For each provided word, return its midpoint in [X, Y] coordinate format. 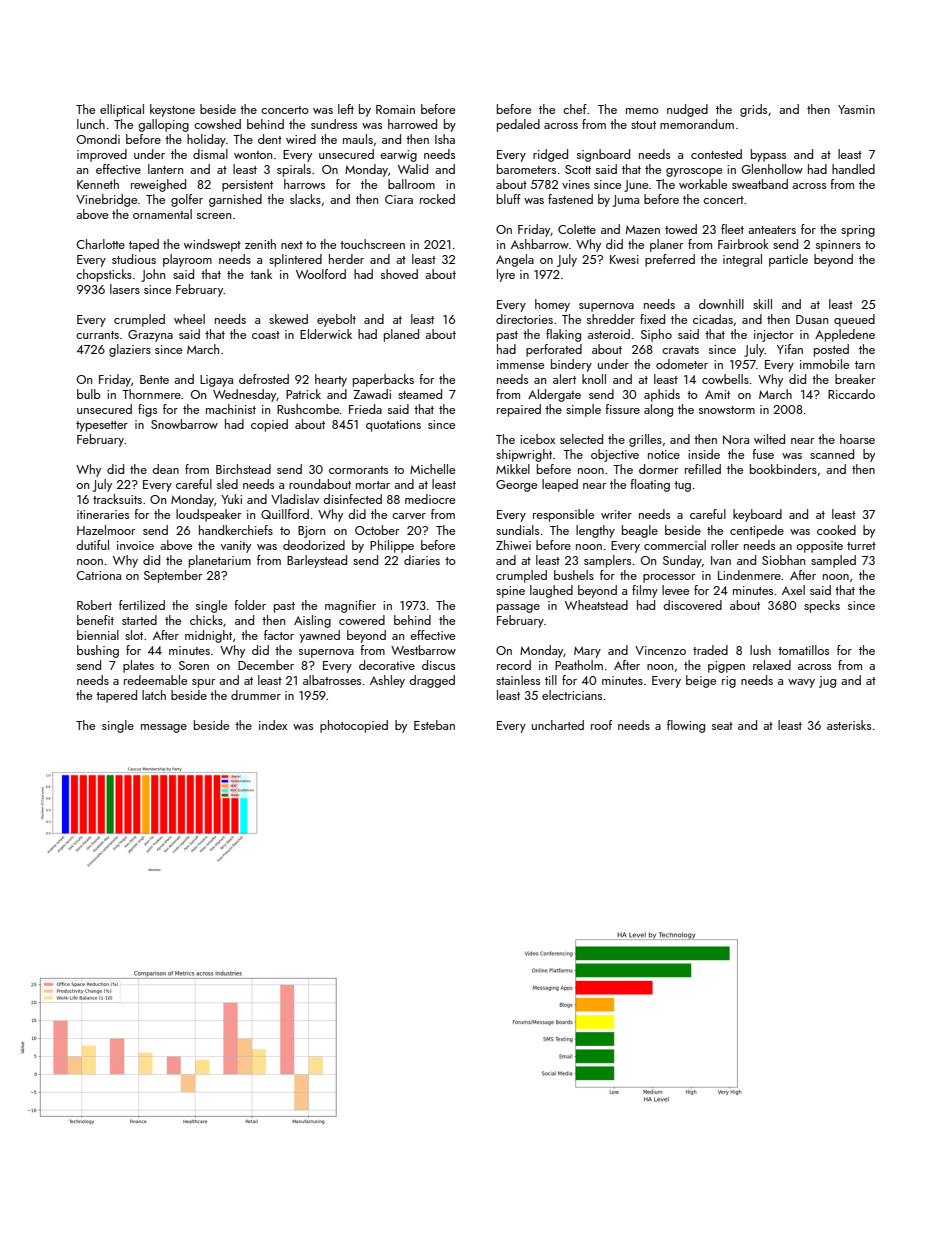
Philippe [392, 546]
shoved [399, 274]
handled [853, 169]
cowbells [725, 379]
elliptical [122, 110]
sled [227, 484]
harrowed [412, 124]
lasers [125, 289]
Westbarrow [423, 650]
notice [664, 454]
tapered [116, 696]
